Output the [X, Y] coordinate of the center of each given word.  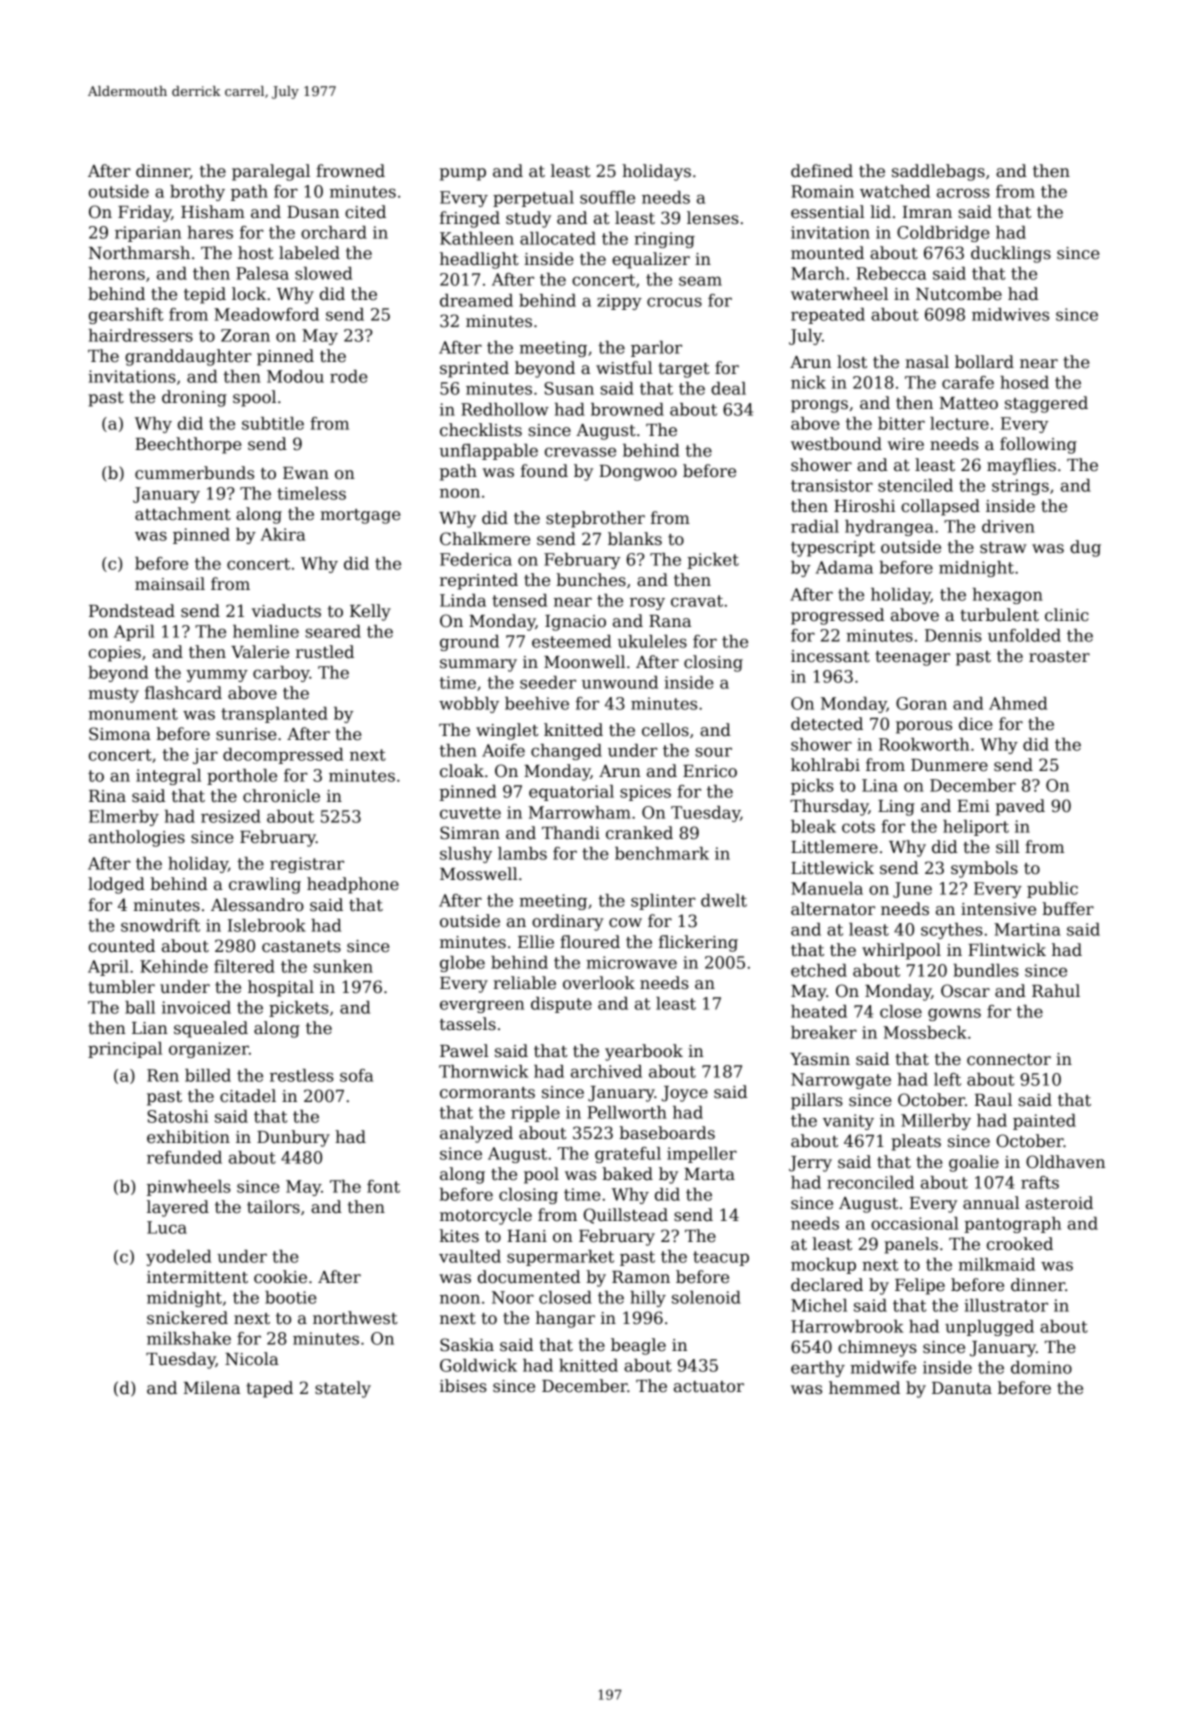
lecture [959, 423]
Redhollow [505, 409]
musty [113, 695]
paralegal [271, 172]
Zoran [245, 335]
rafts [1040, 1182]
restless [302, 1075]
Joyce [685, 1094]
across [963, 193]
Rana [670, 621]
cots [858, 827]
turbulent [999, 615]
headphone [353, 885]
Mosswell [479, 874]
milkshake [189, 1338]
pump [463, 174]
